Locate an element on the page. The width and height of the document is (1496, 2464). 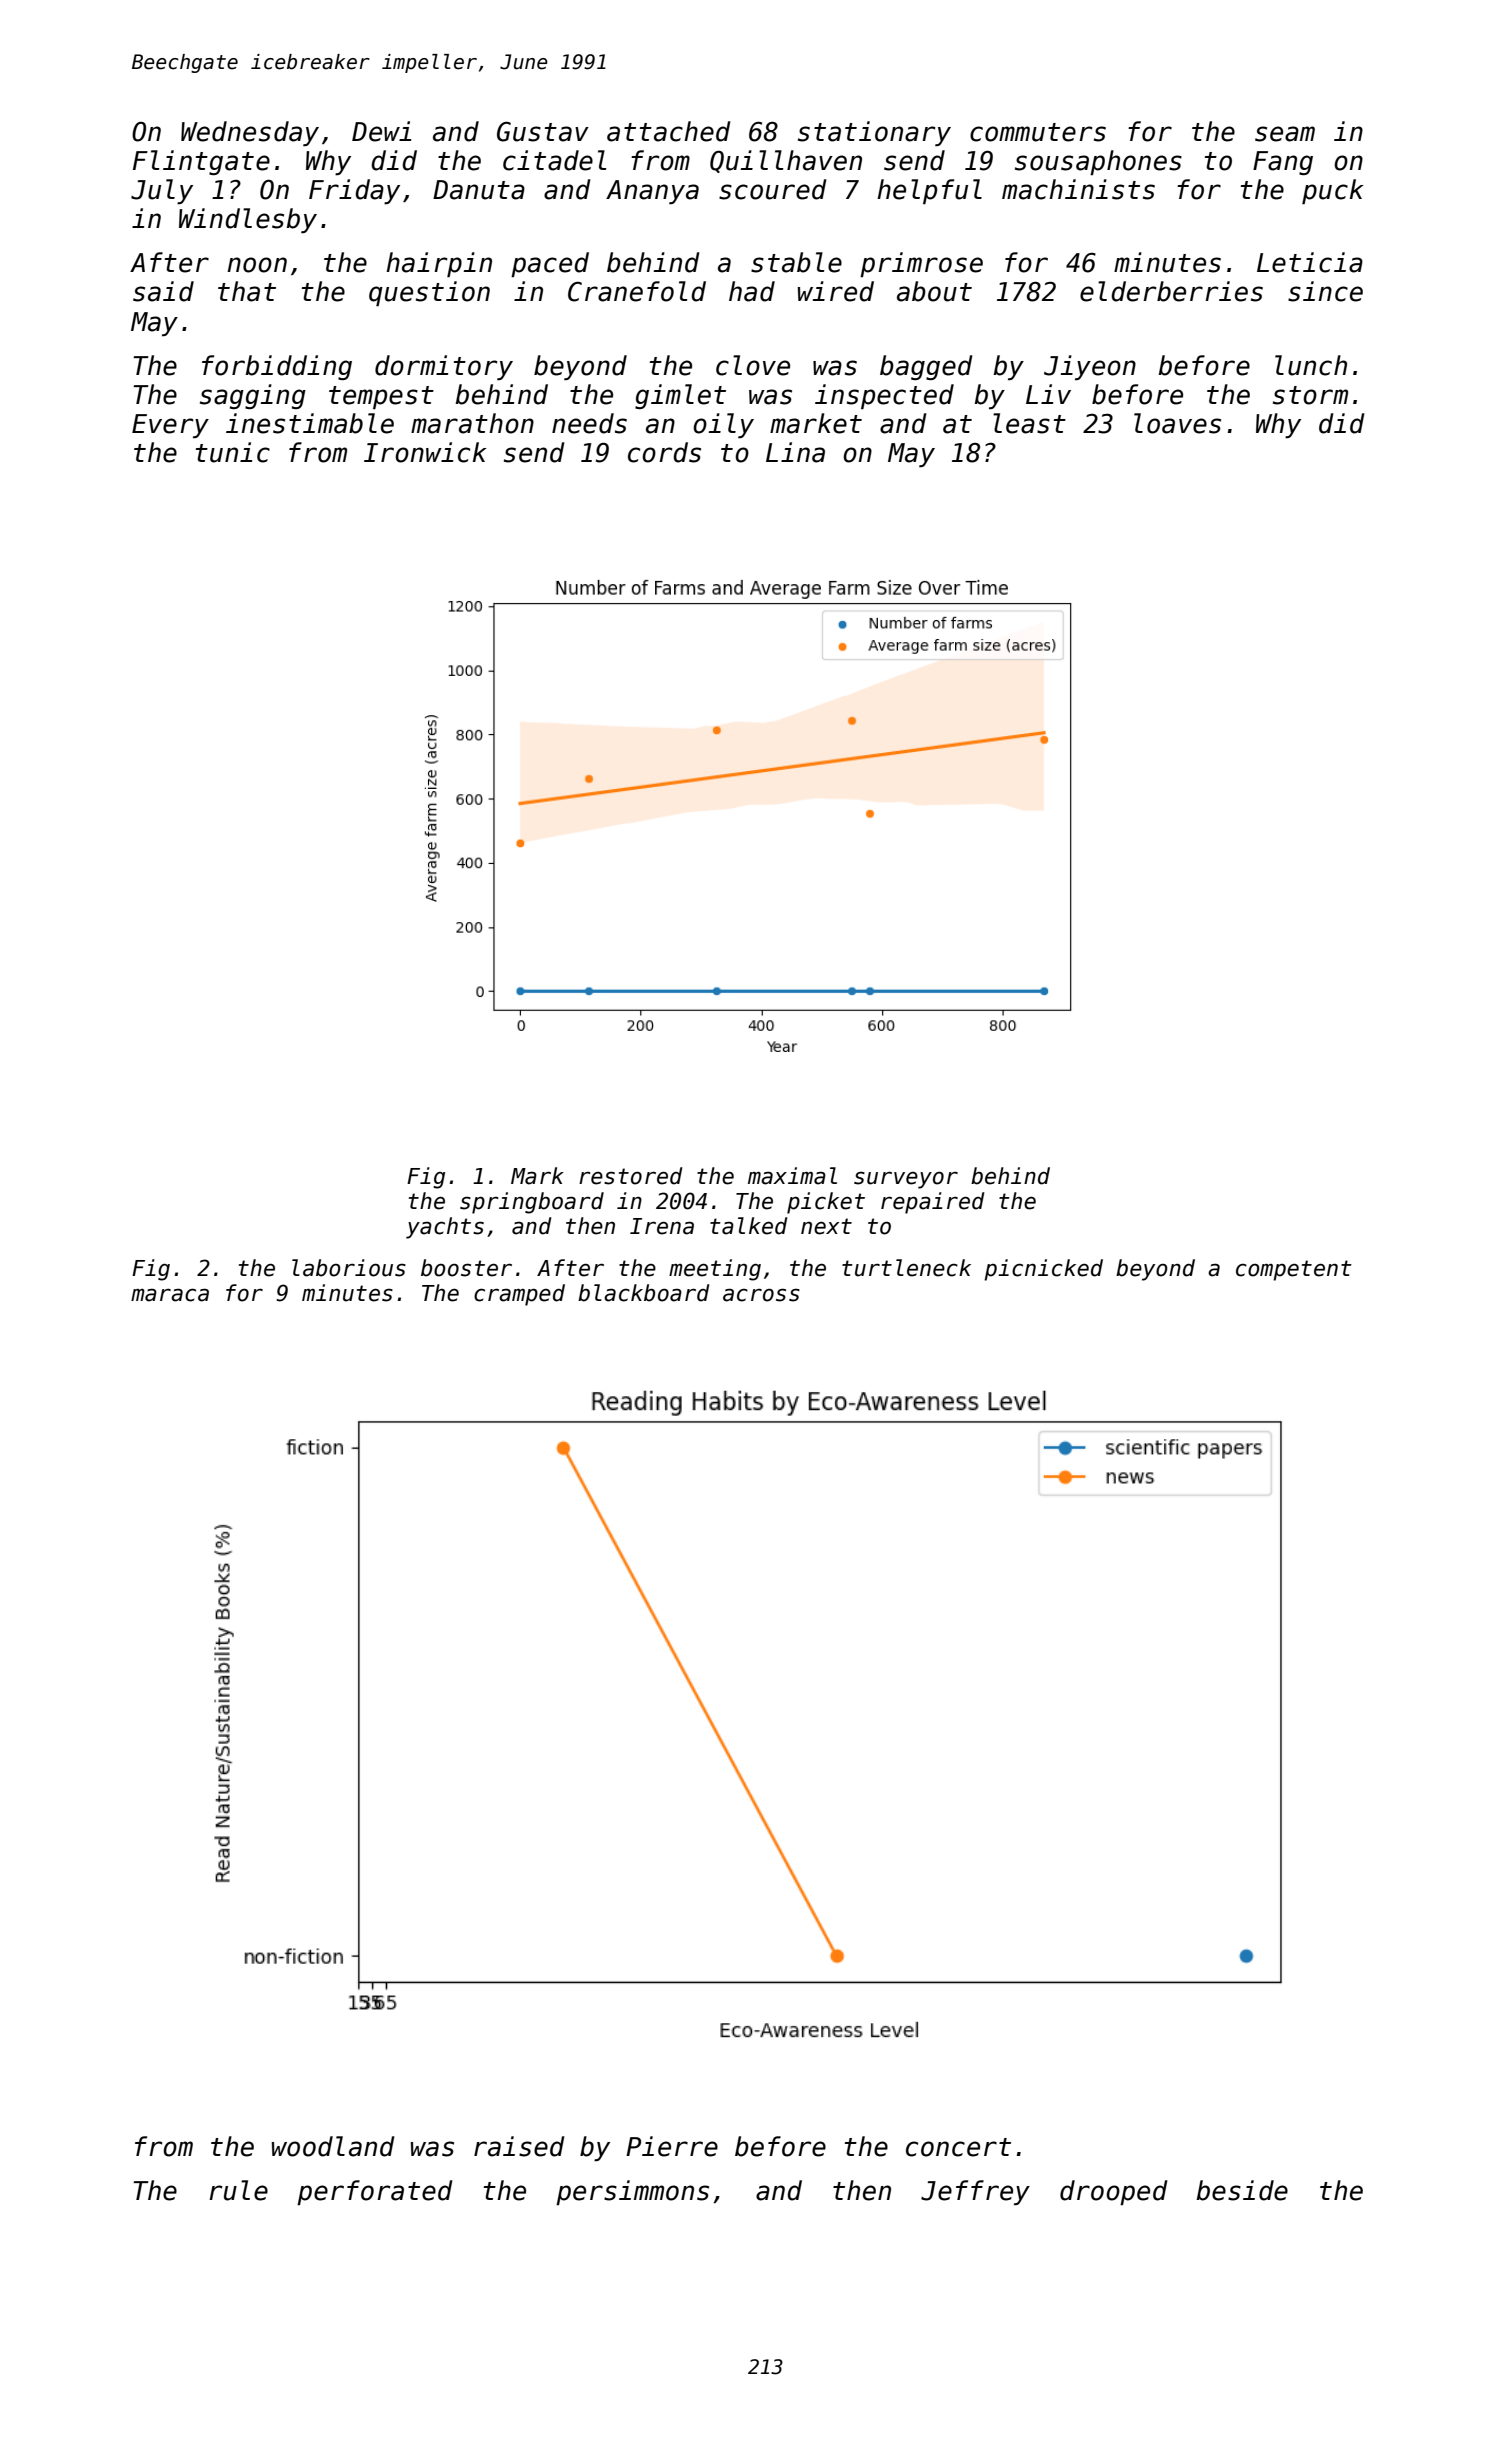
across is located at coordinates (761, 1295).
